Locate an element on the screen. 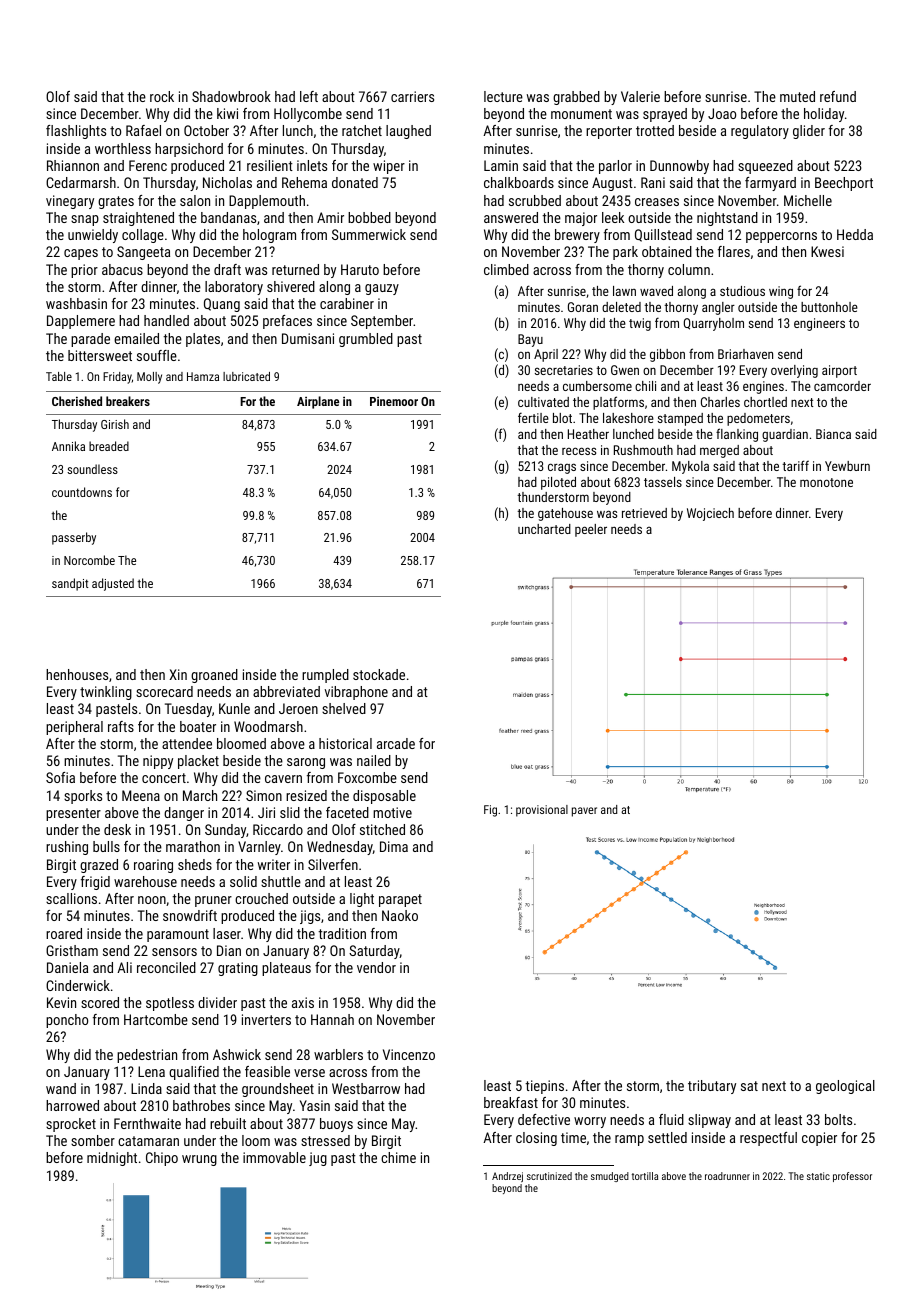 The image size is (924, 1308). worthless is located at coordinates (123, 148).
